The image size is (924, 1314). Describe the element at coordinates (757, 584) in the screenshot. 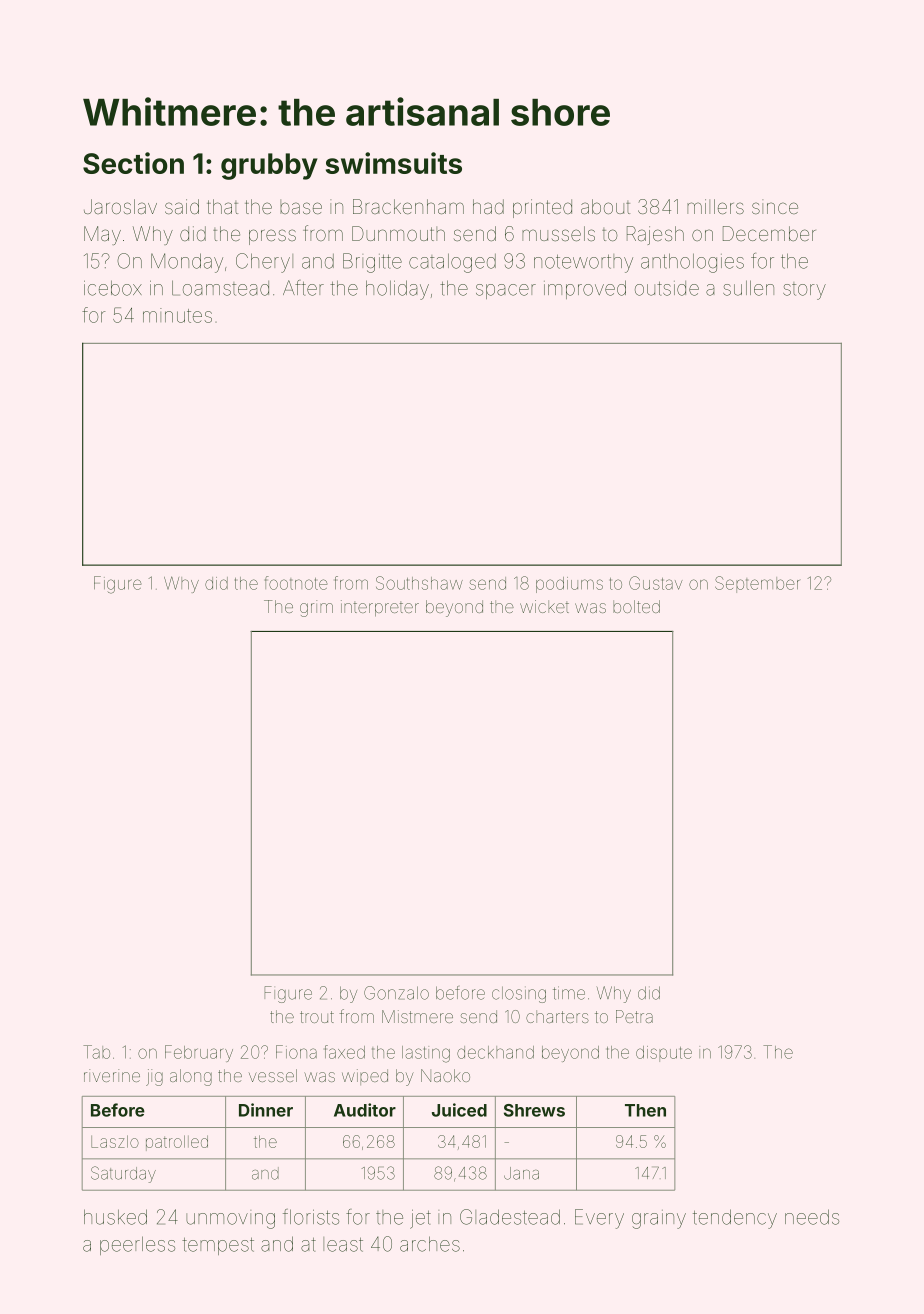

I see `September` at that location.
